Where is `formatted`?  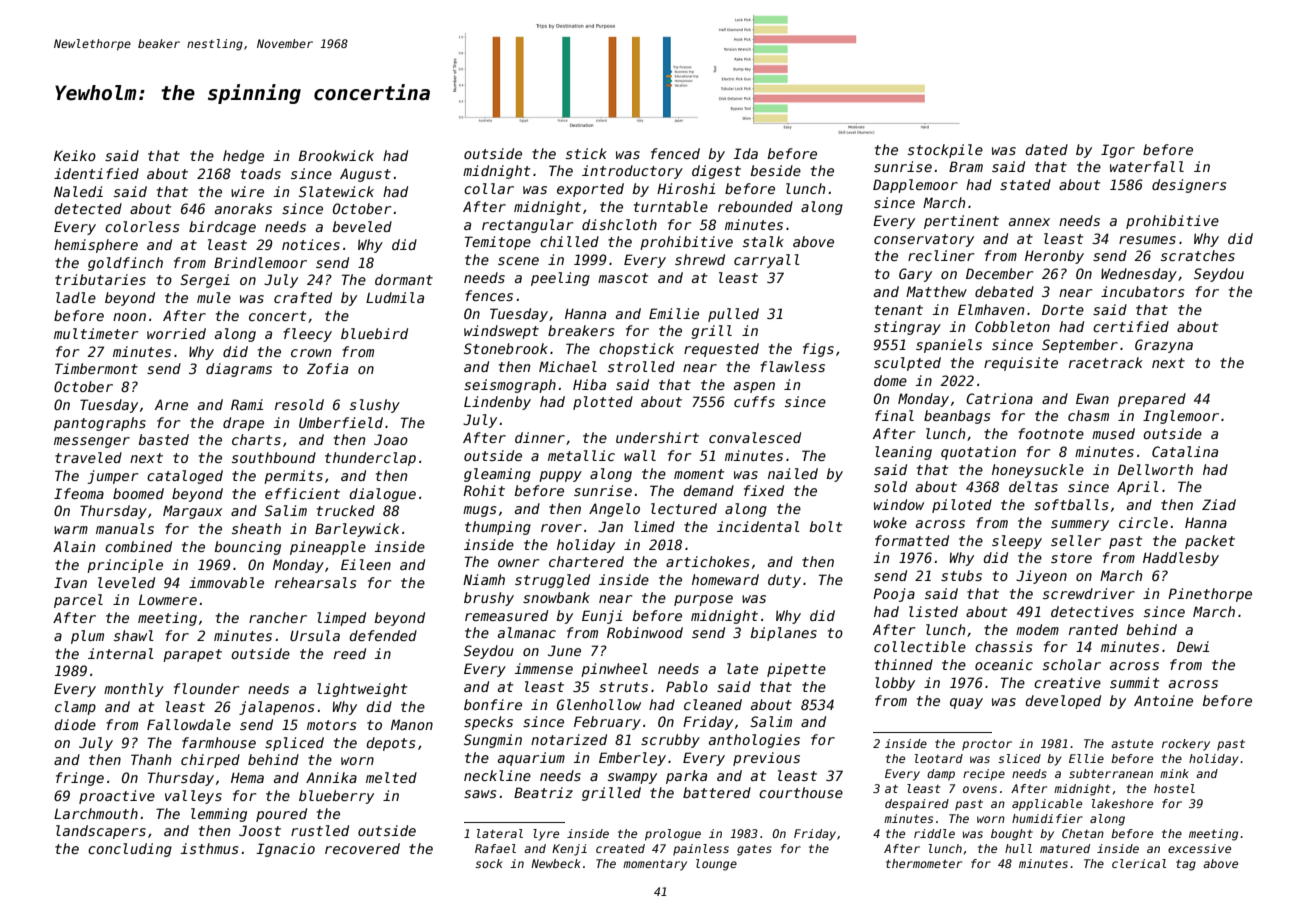 formatted is located at coordinates (912, 540).
